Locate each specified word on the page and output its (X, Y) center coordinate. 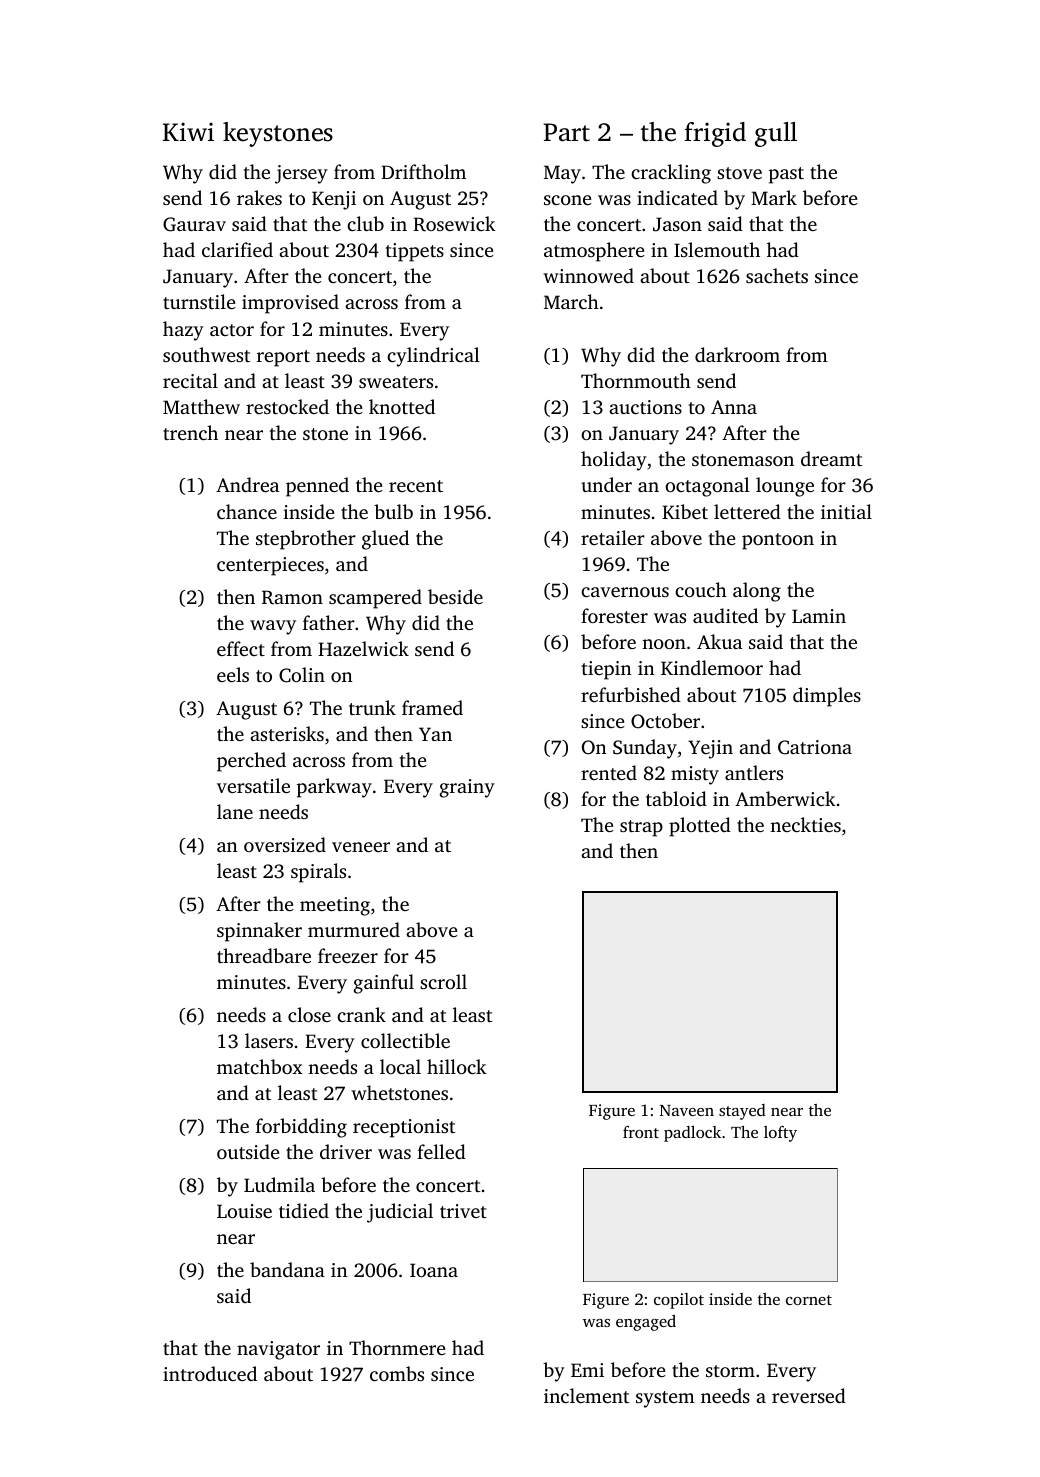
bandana (287, 1269)
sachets (777, 275)
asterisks (287, 733)
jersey (301, 174)
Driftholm (423, 171)
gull (776, 134)
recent (416, 486)
